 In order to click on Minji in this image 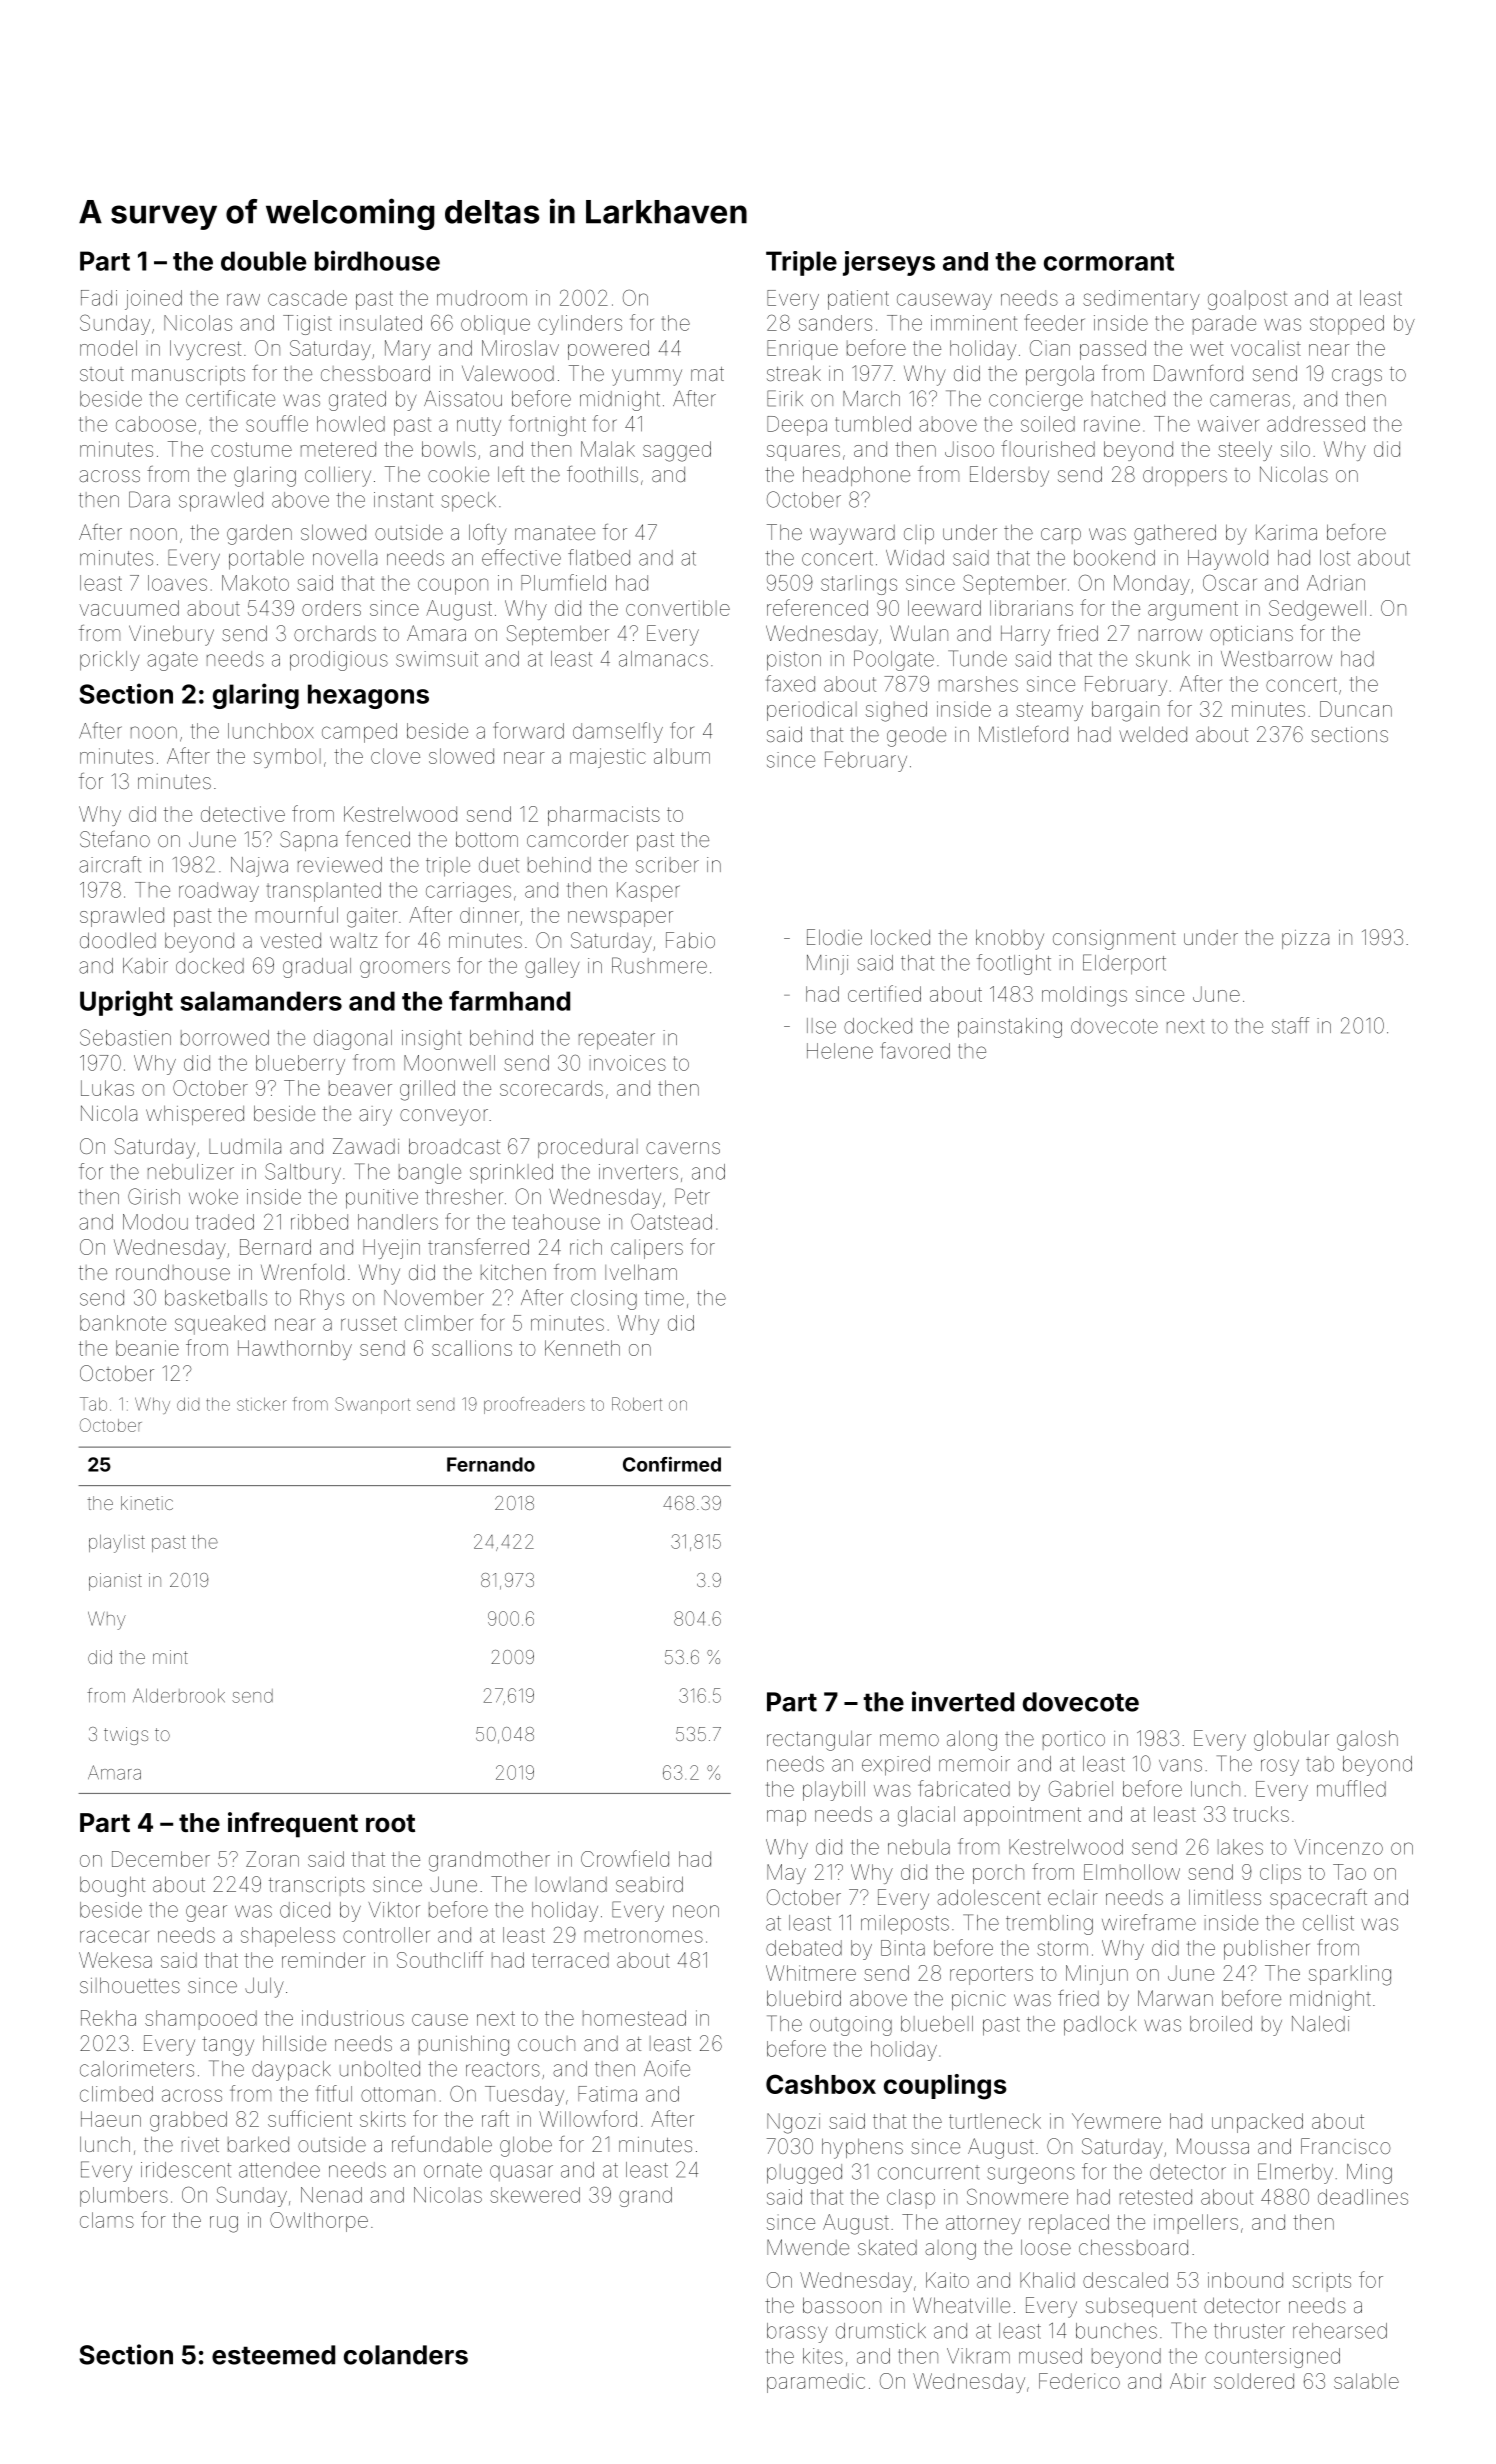, I will do `click(827, 965)`.
